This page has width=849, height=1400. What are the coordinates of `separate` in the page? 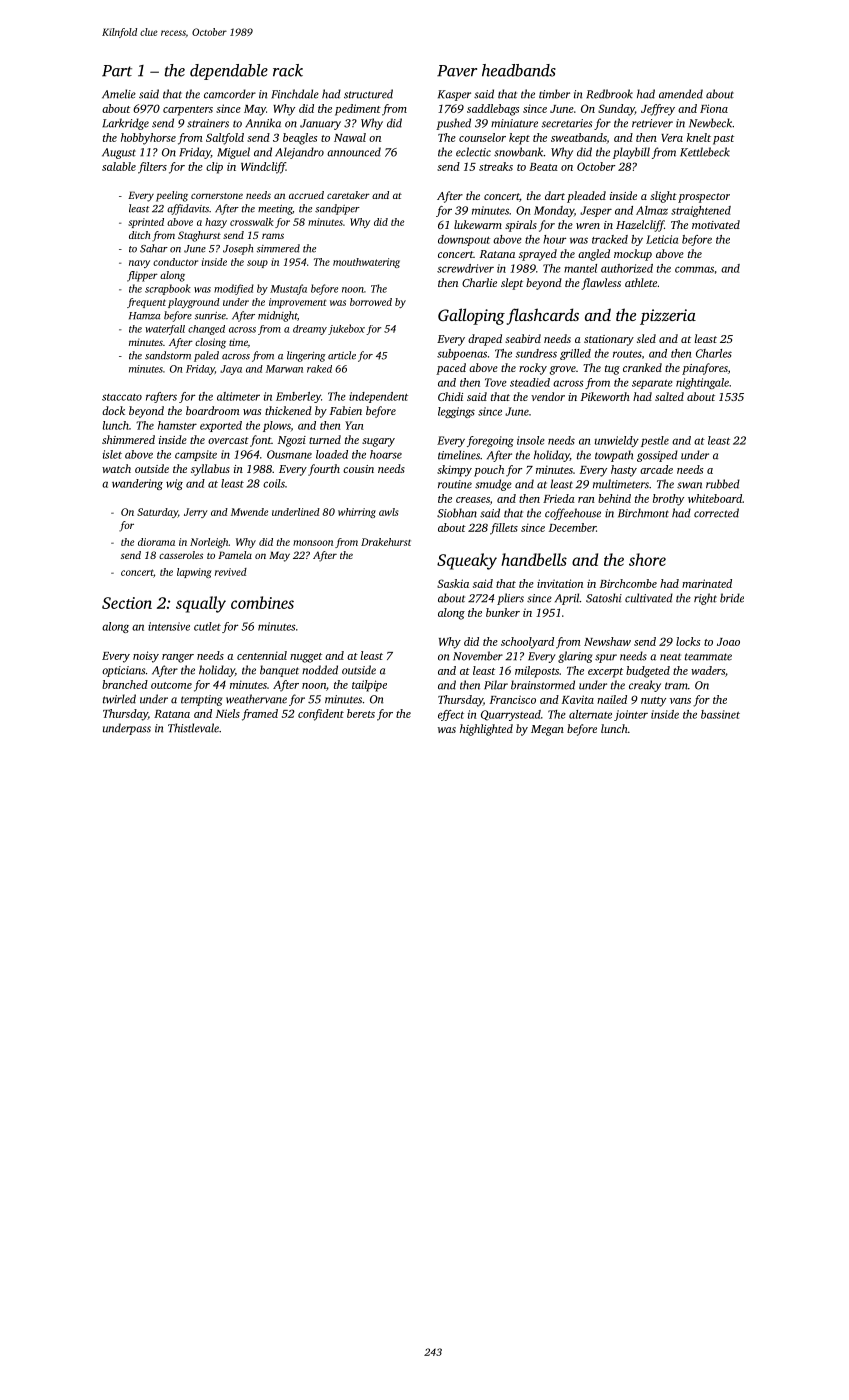 It's located at (652, 384).
